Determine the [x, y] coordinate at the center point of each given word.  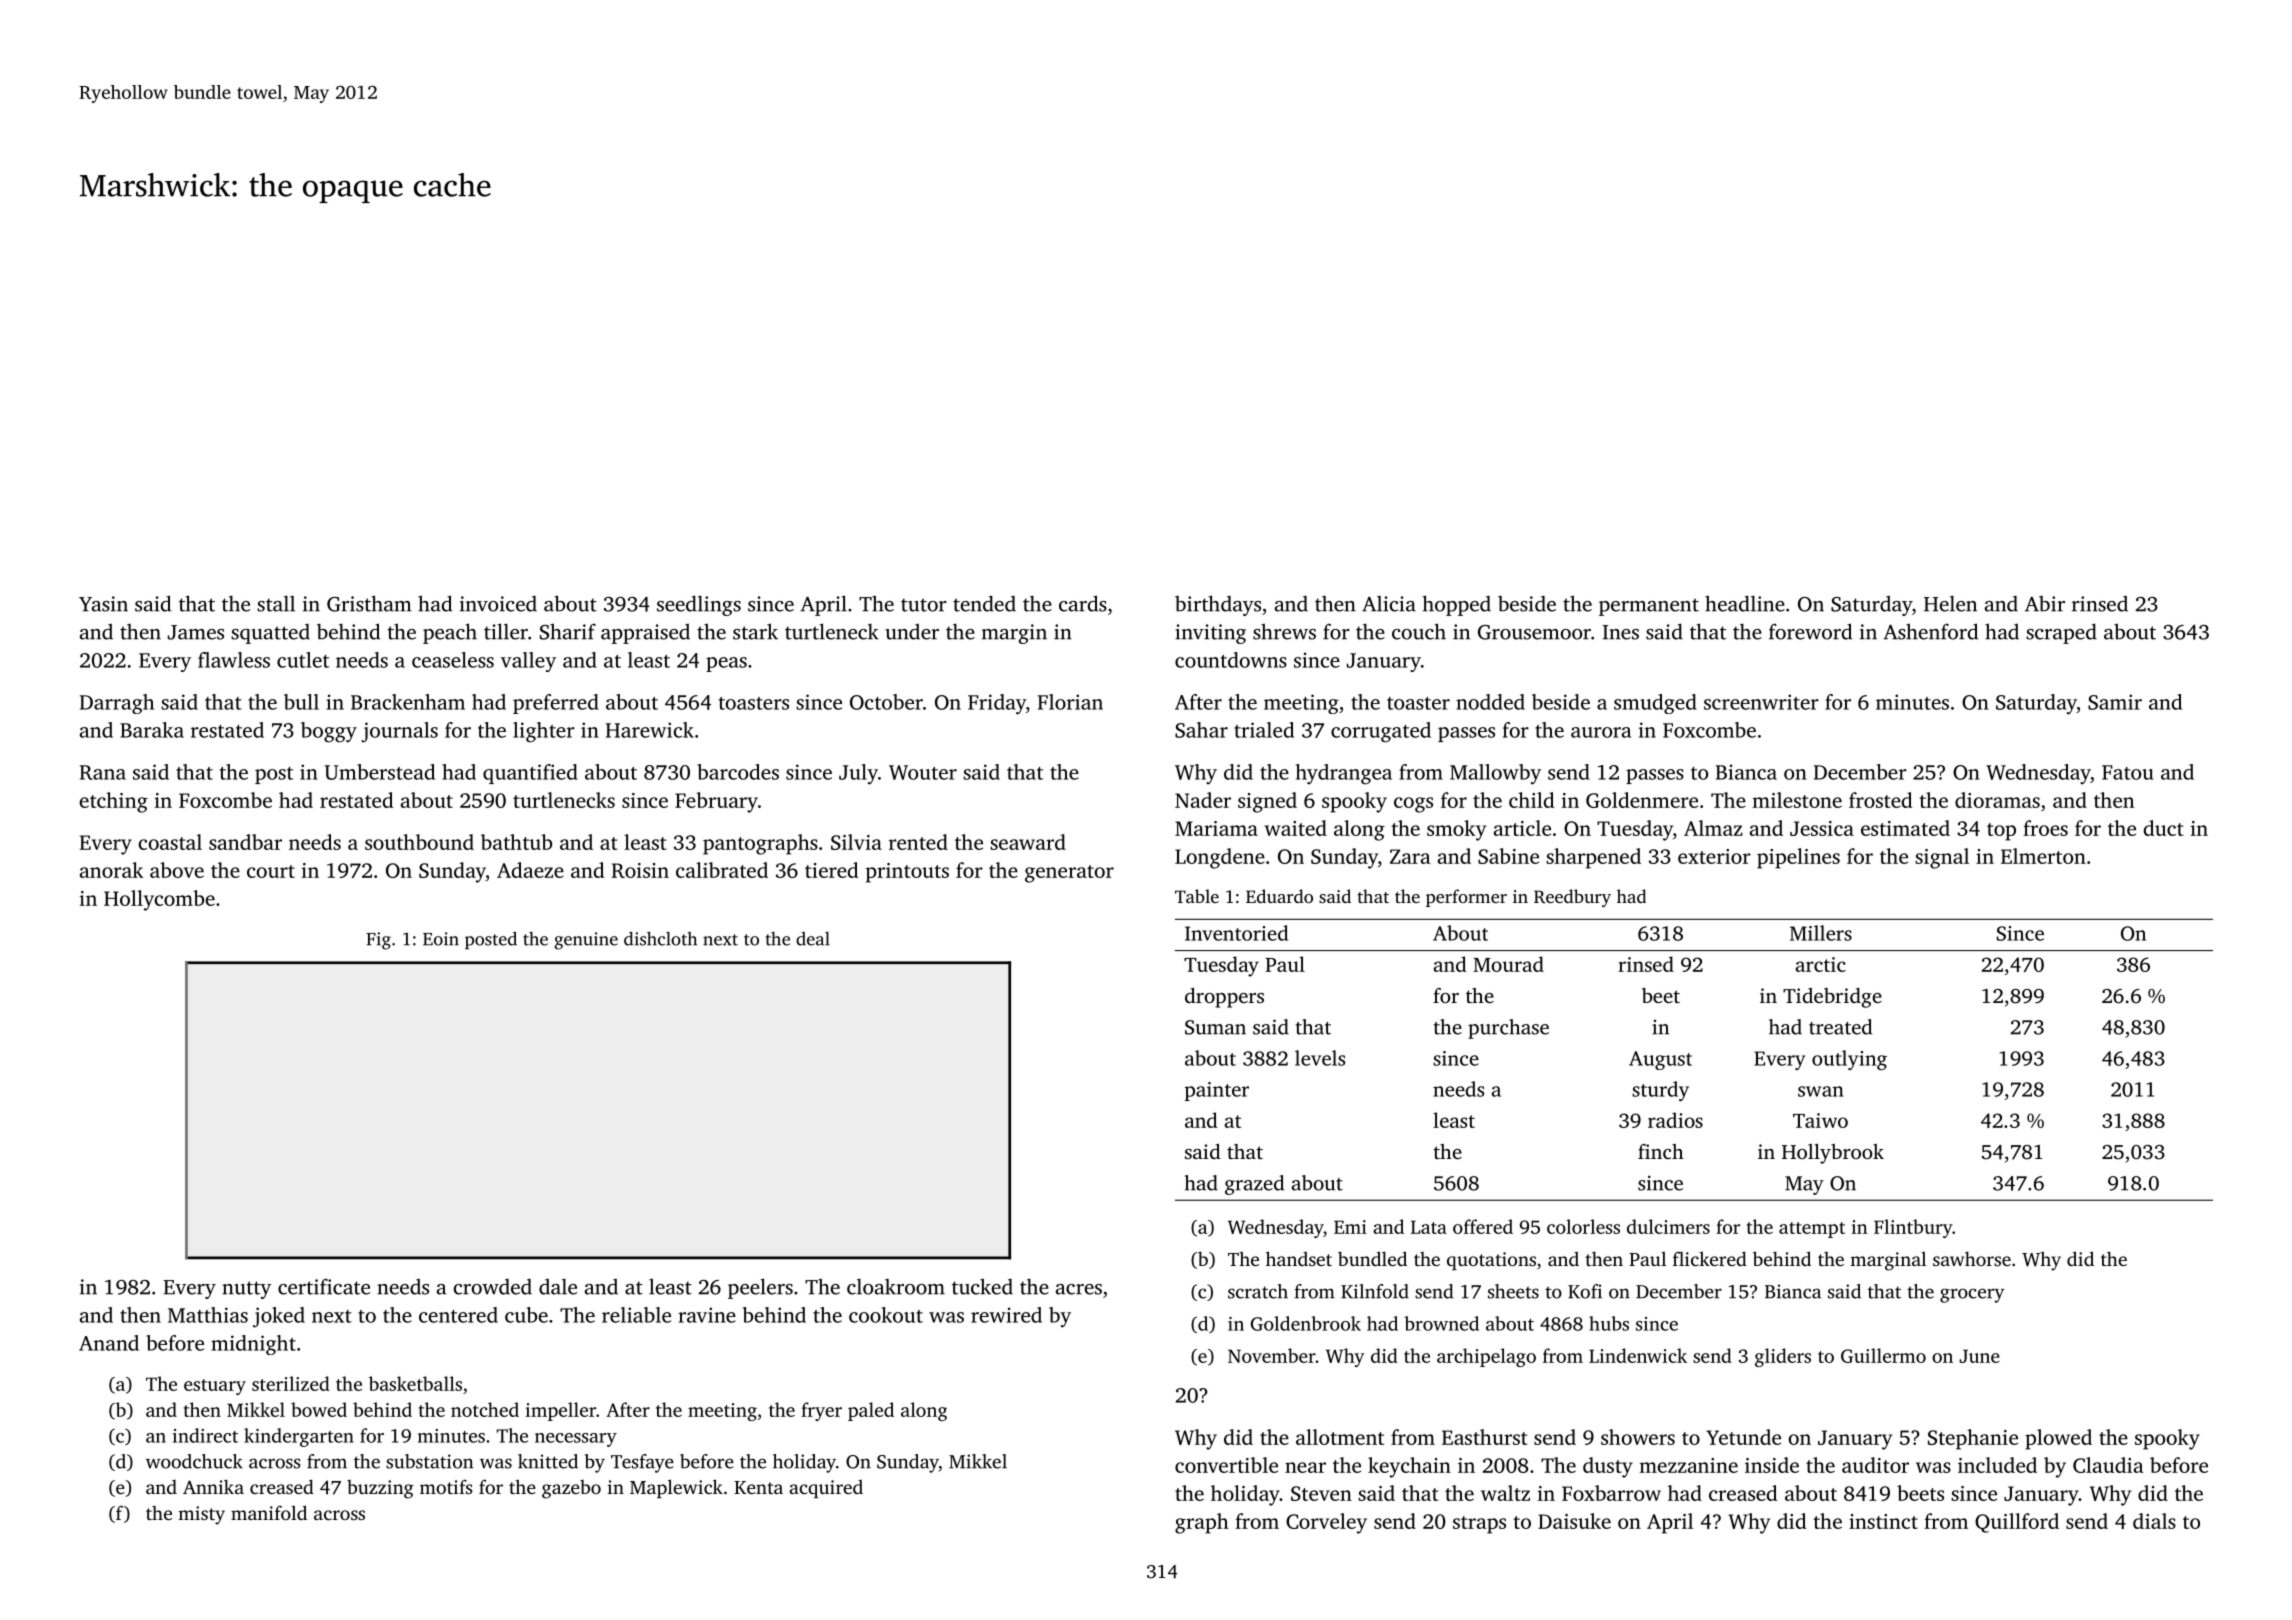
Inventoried [1236, 933]
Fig [378, 941]
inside [1772, 1465]
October [886, 702]
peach [450, 633]
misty [201, 1515]
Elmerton [2043, 856]
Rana [103, 772]
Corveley [1326, 1523]
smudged [1655, 704]
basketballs [415, 1383]
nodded [1490, 702]
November [1272, 1355]
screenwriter [1761, 702]
